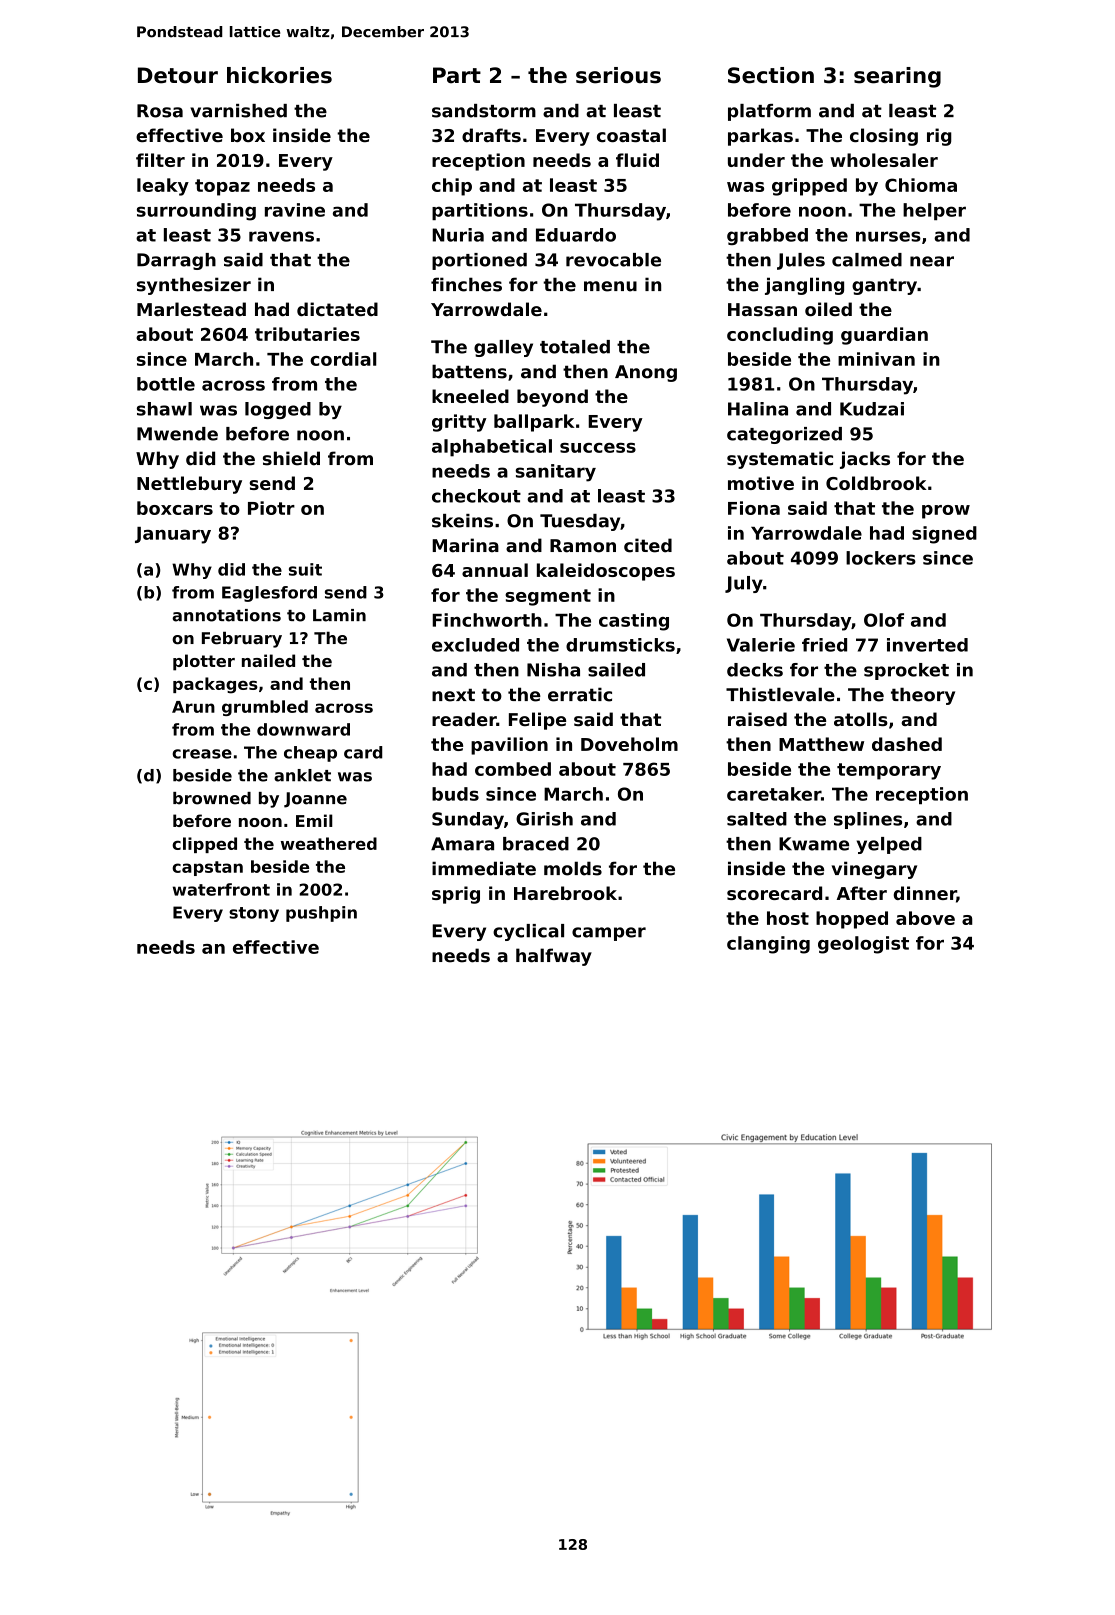 This screenshot has height=1615, width=1115. I want to click on varnished, so click(238, 111).
